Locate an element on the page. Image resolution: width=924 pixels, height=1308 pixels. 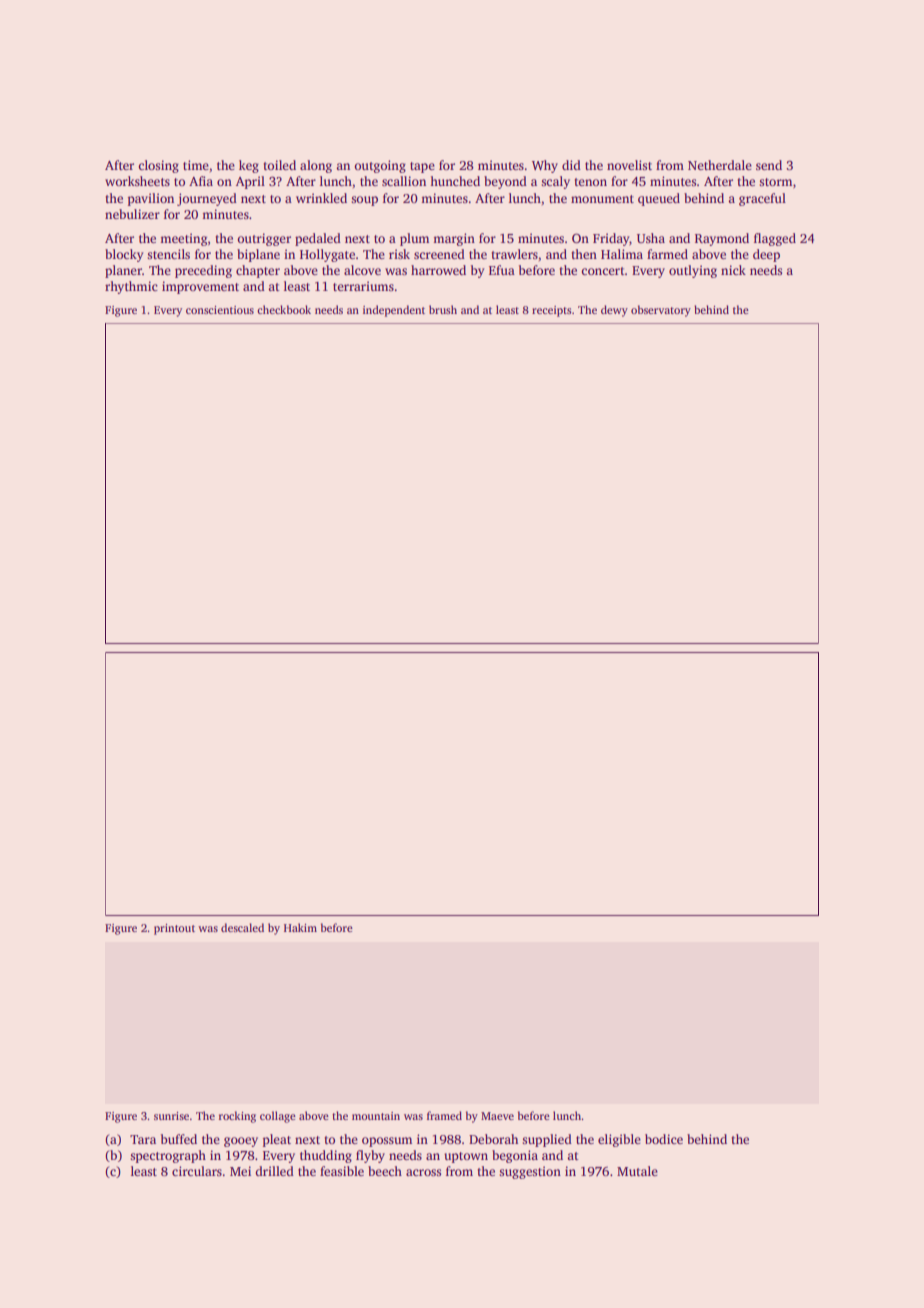
circulars is located at coordinates (197, 1171).
